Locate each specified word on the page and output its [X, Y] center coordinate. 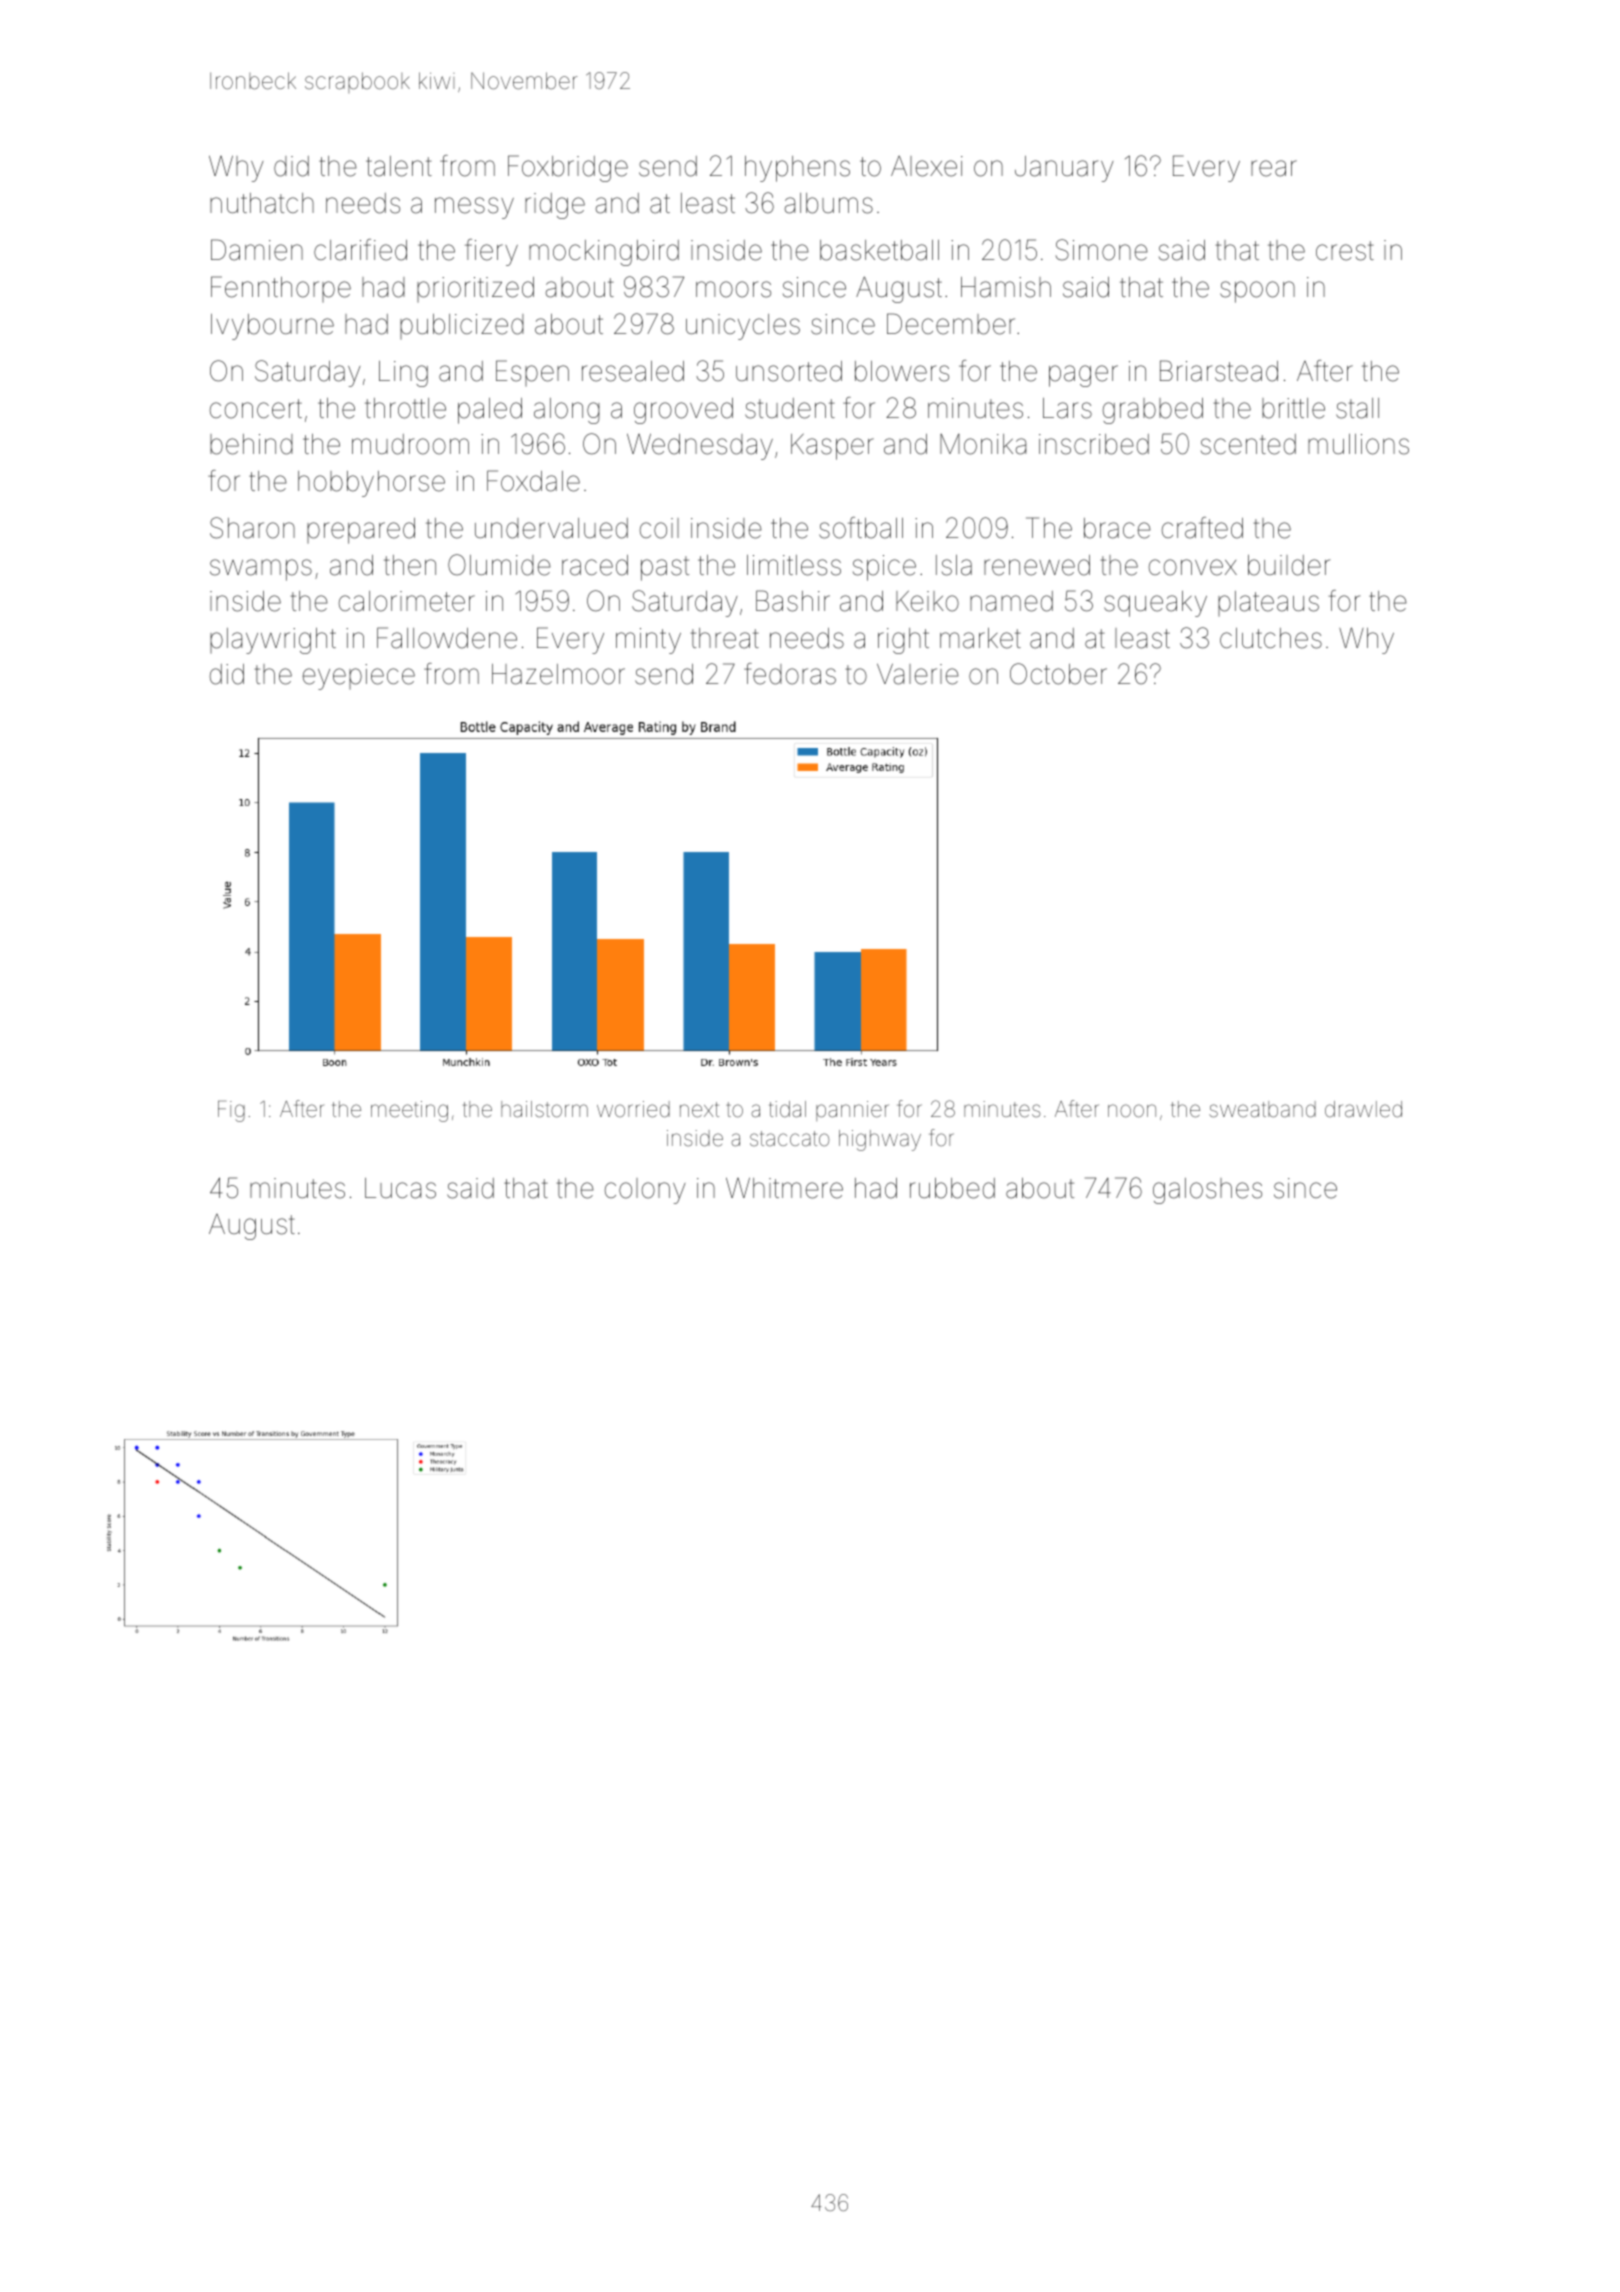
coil [659, 528]
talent [399, 166]
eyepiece [359, 677]
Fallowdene [447, 638]
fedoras [790, 674]
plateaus [1268, 603]
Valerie [918, 674]
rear [1274, 168]
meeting [409, 1111]
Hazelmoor [558, 674]
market [980, 638]
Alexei [927, 166]
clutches [1271, 638]
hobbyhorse [371, 484]
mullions [1358, 444]
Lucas [400, 1188]
